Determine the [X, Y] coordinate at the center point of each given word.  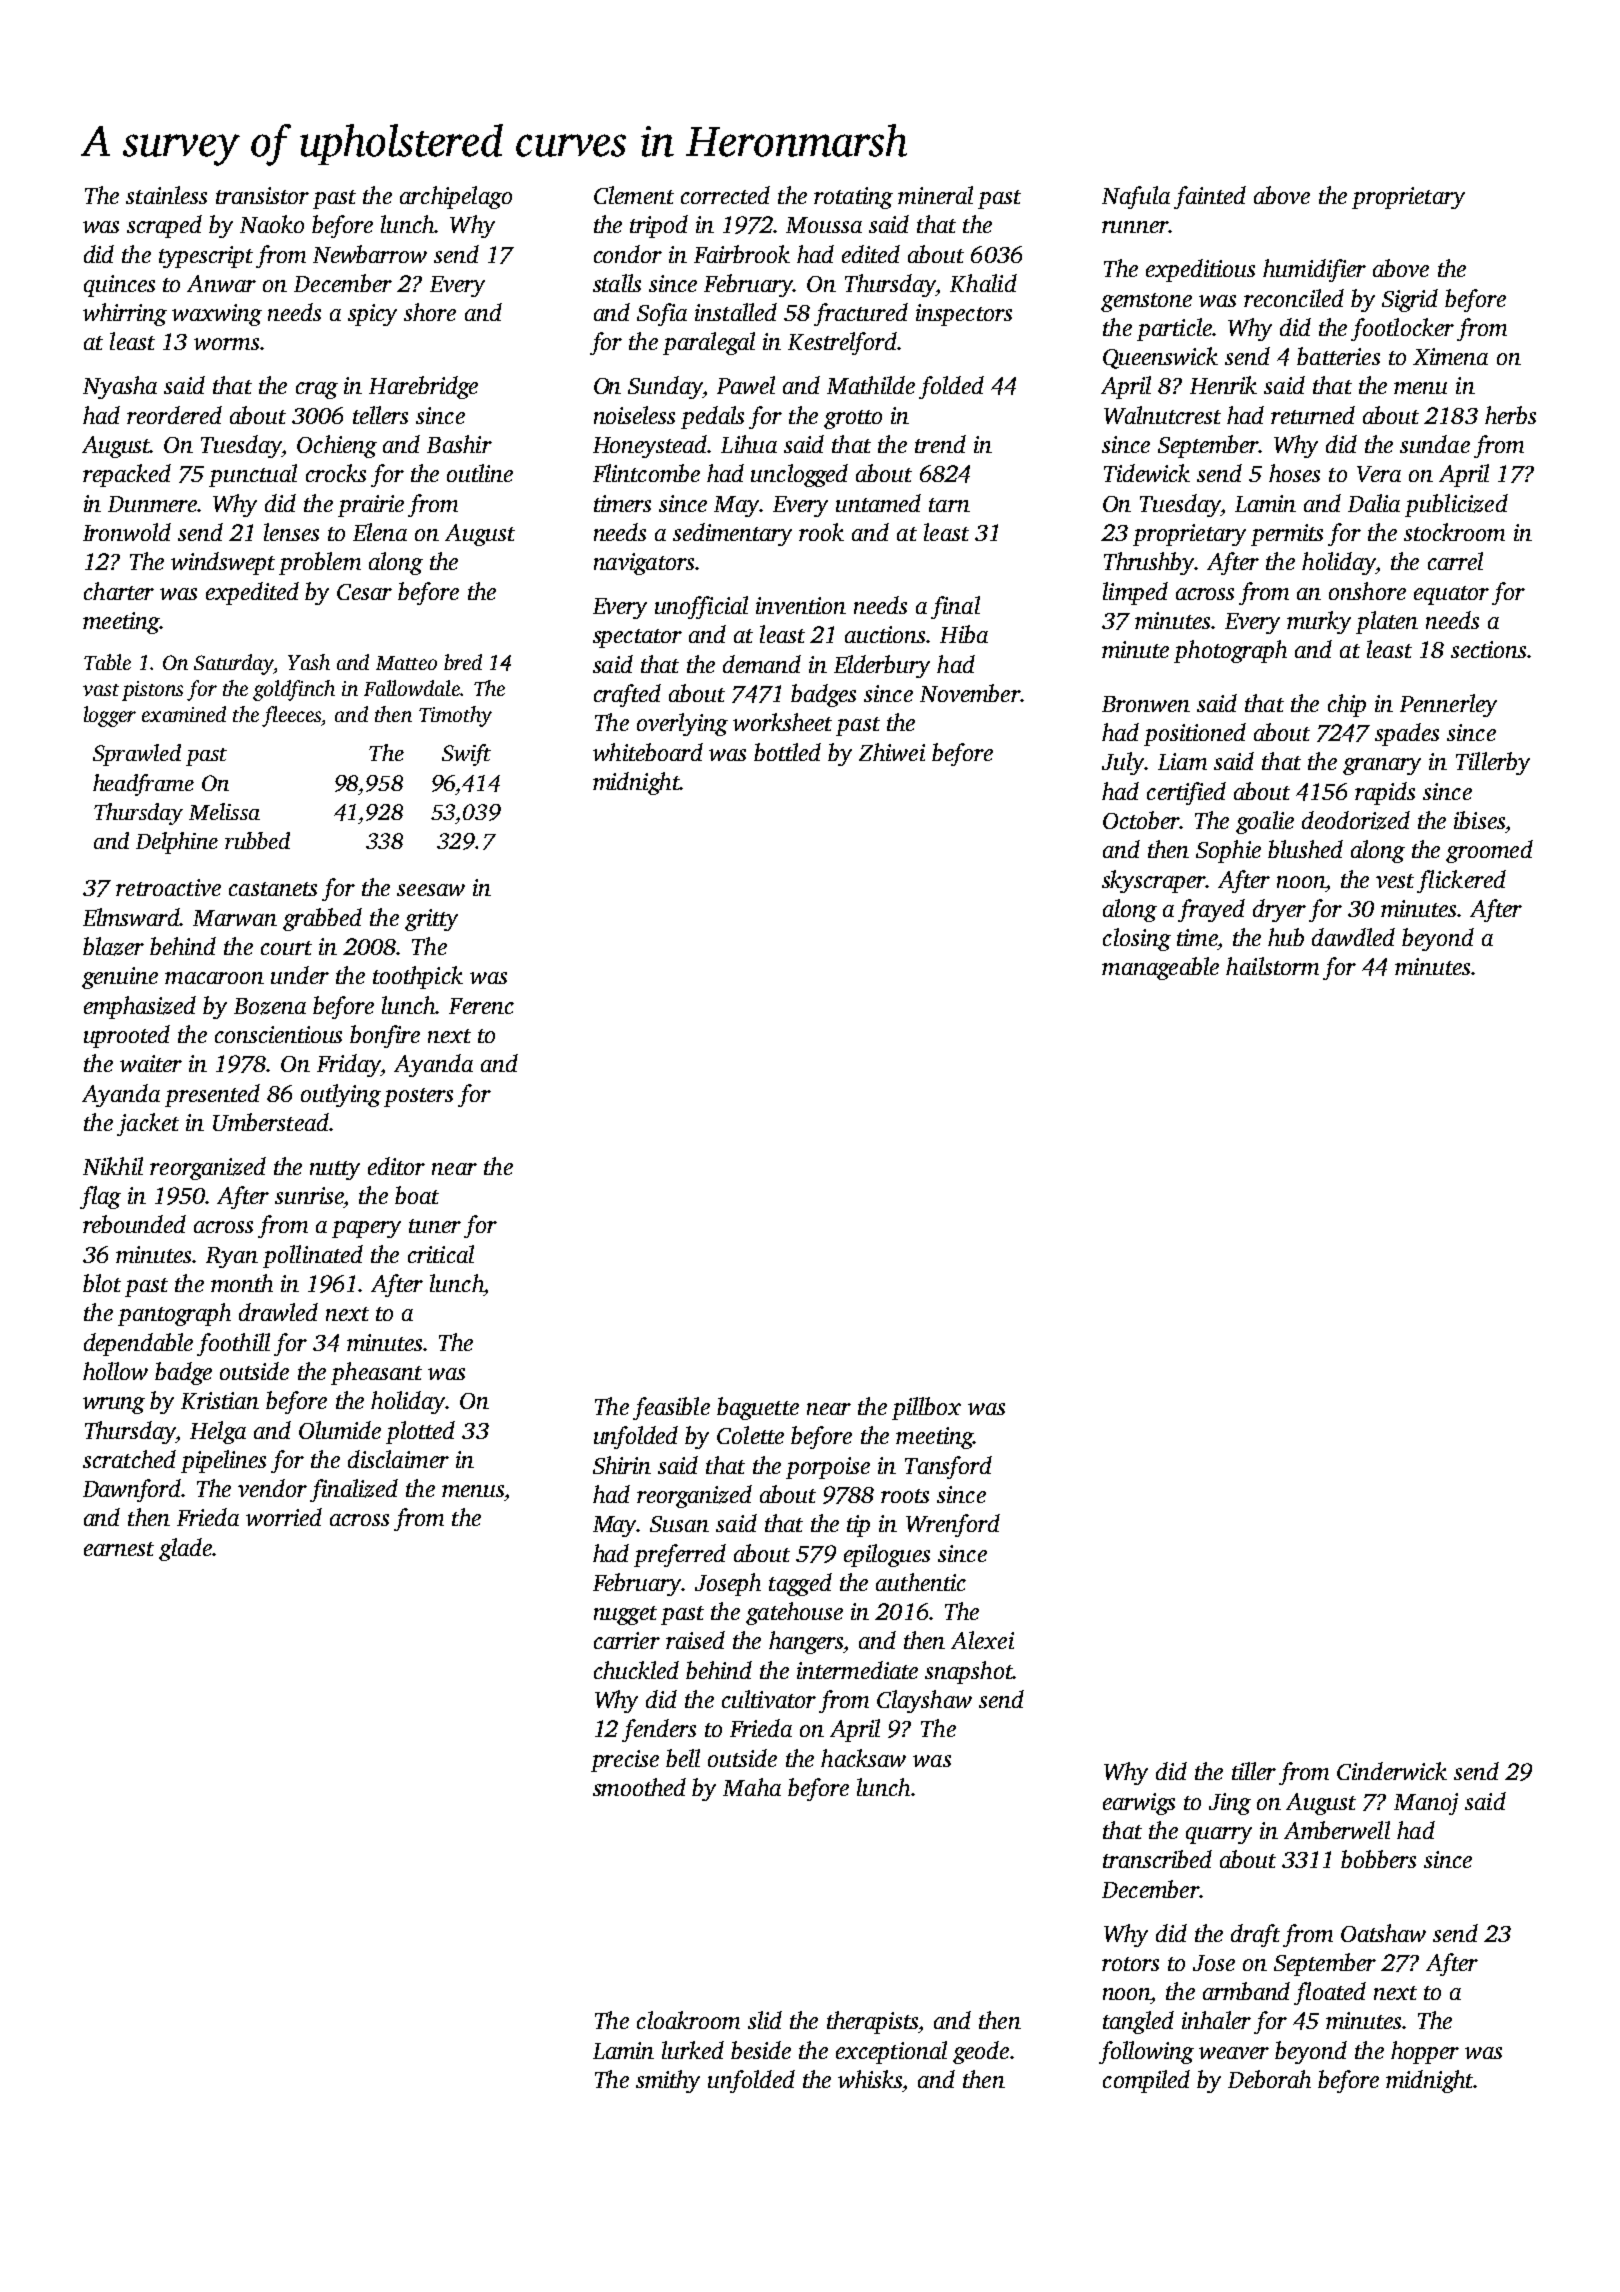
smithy [668, 2081]
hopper [1425, 2052]
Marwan [235, 918]
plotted [420, 1432]
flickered [1461, 881]
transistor [262, 195]
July [1123, 763]
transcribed [1157, 1859]
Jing [1230, 1804]
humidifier [1314, 270]
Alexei [982, 1640]
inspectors [964, 315]
